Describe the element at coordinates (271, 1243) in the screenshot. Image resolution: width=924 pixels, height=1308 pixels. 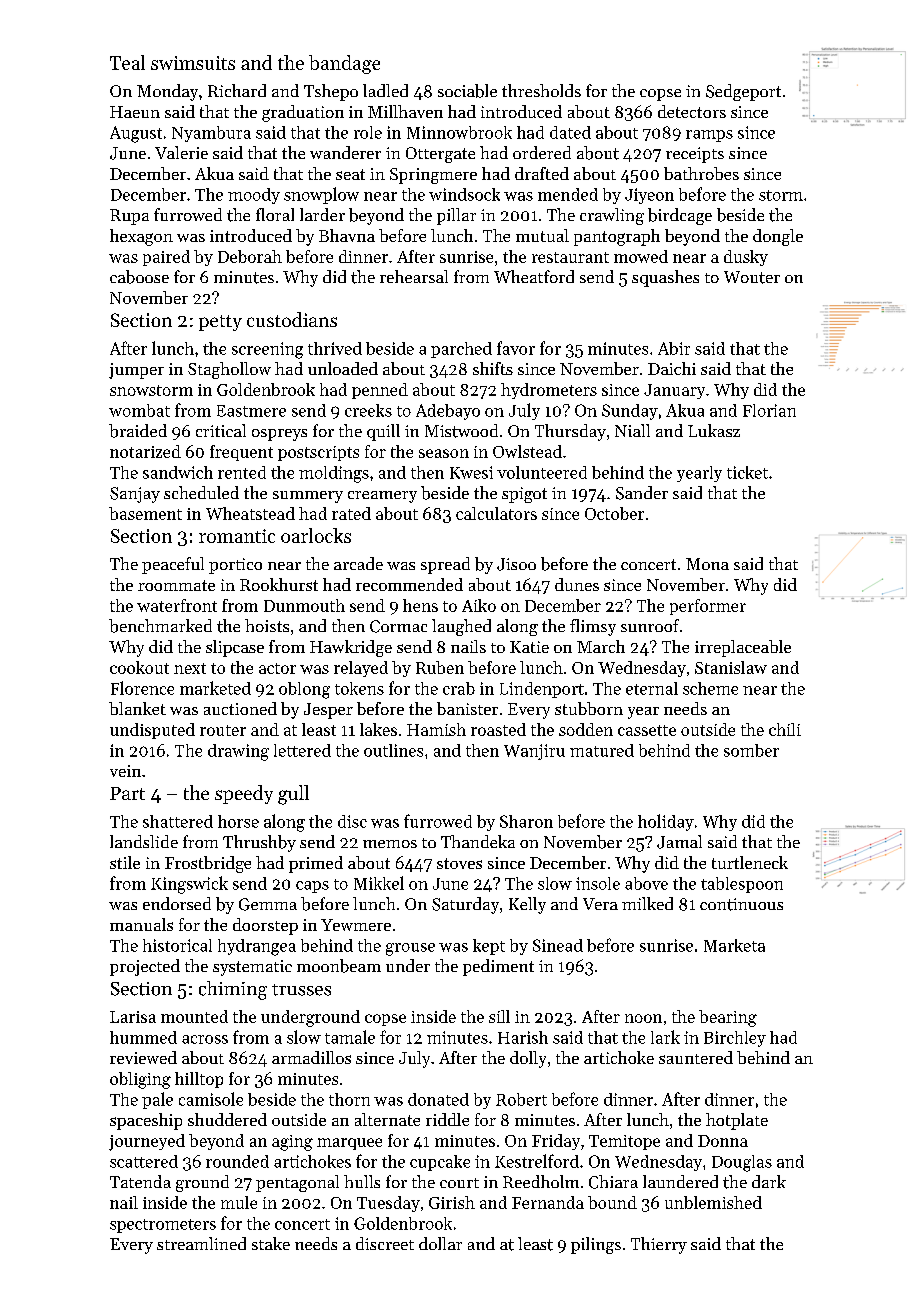
I see `stake` at that location.
